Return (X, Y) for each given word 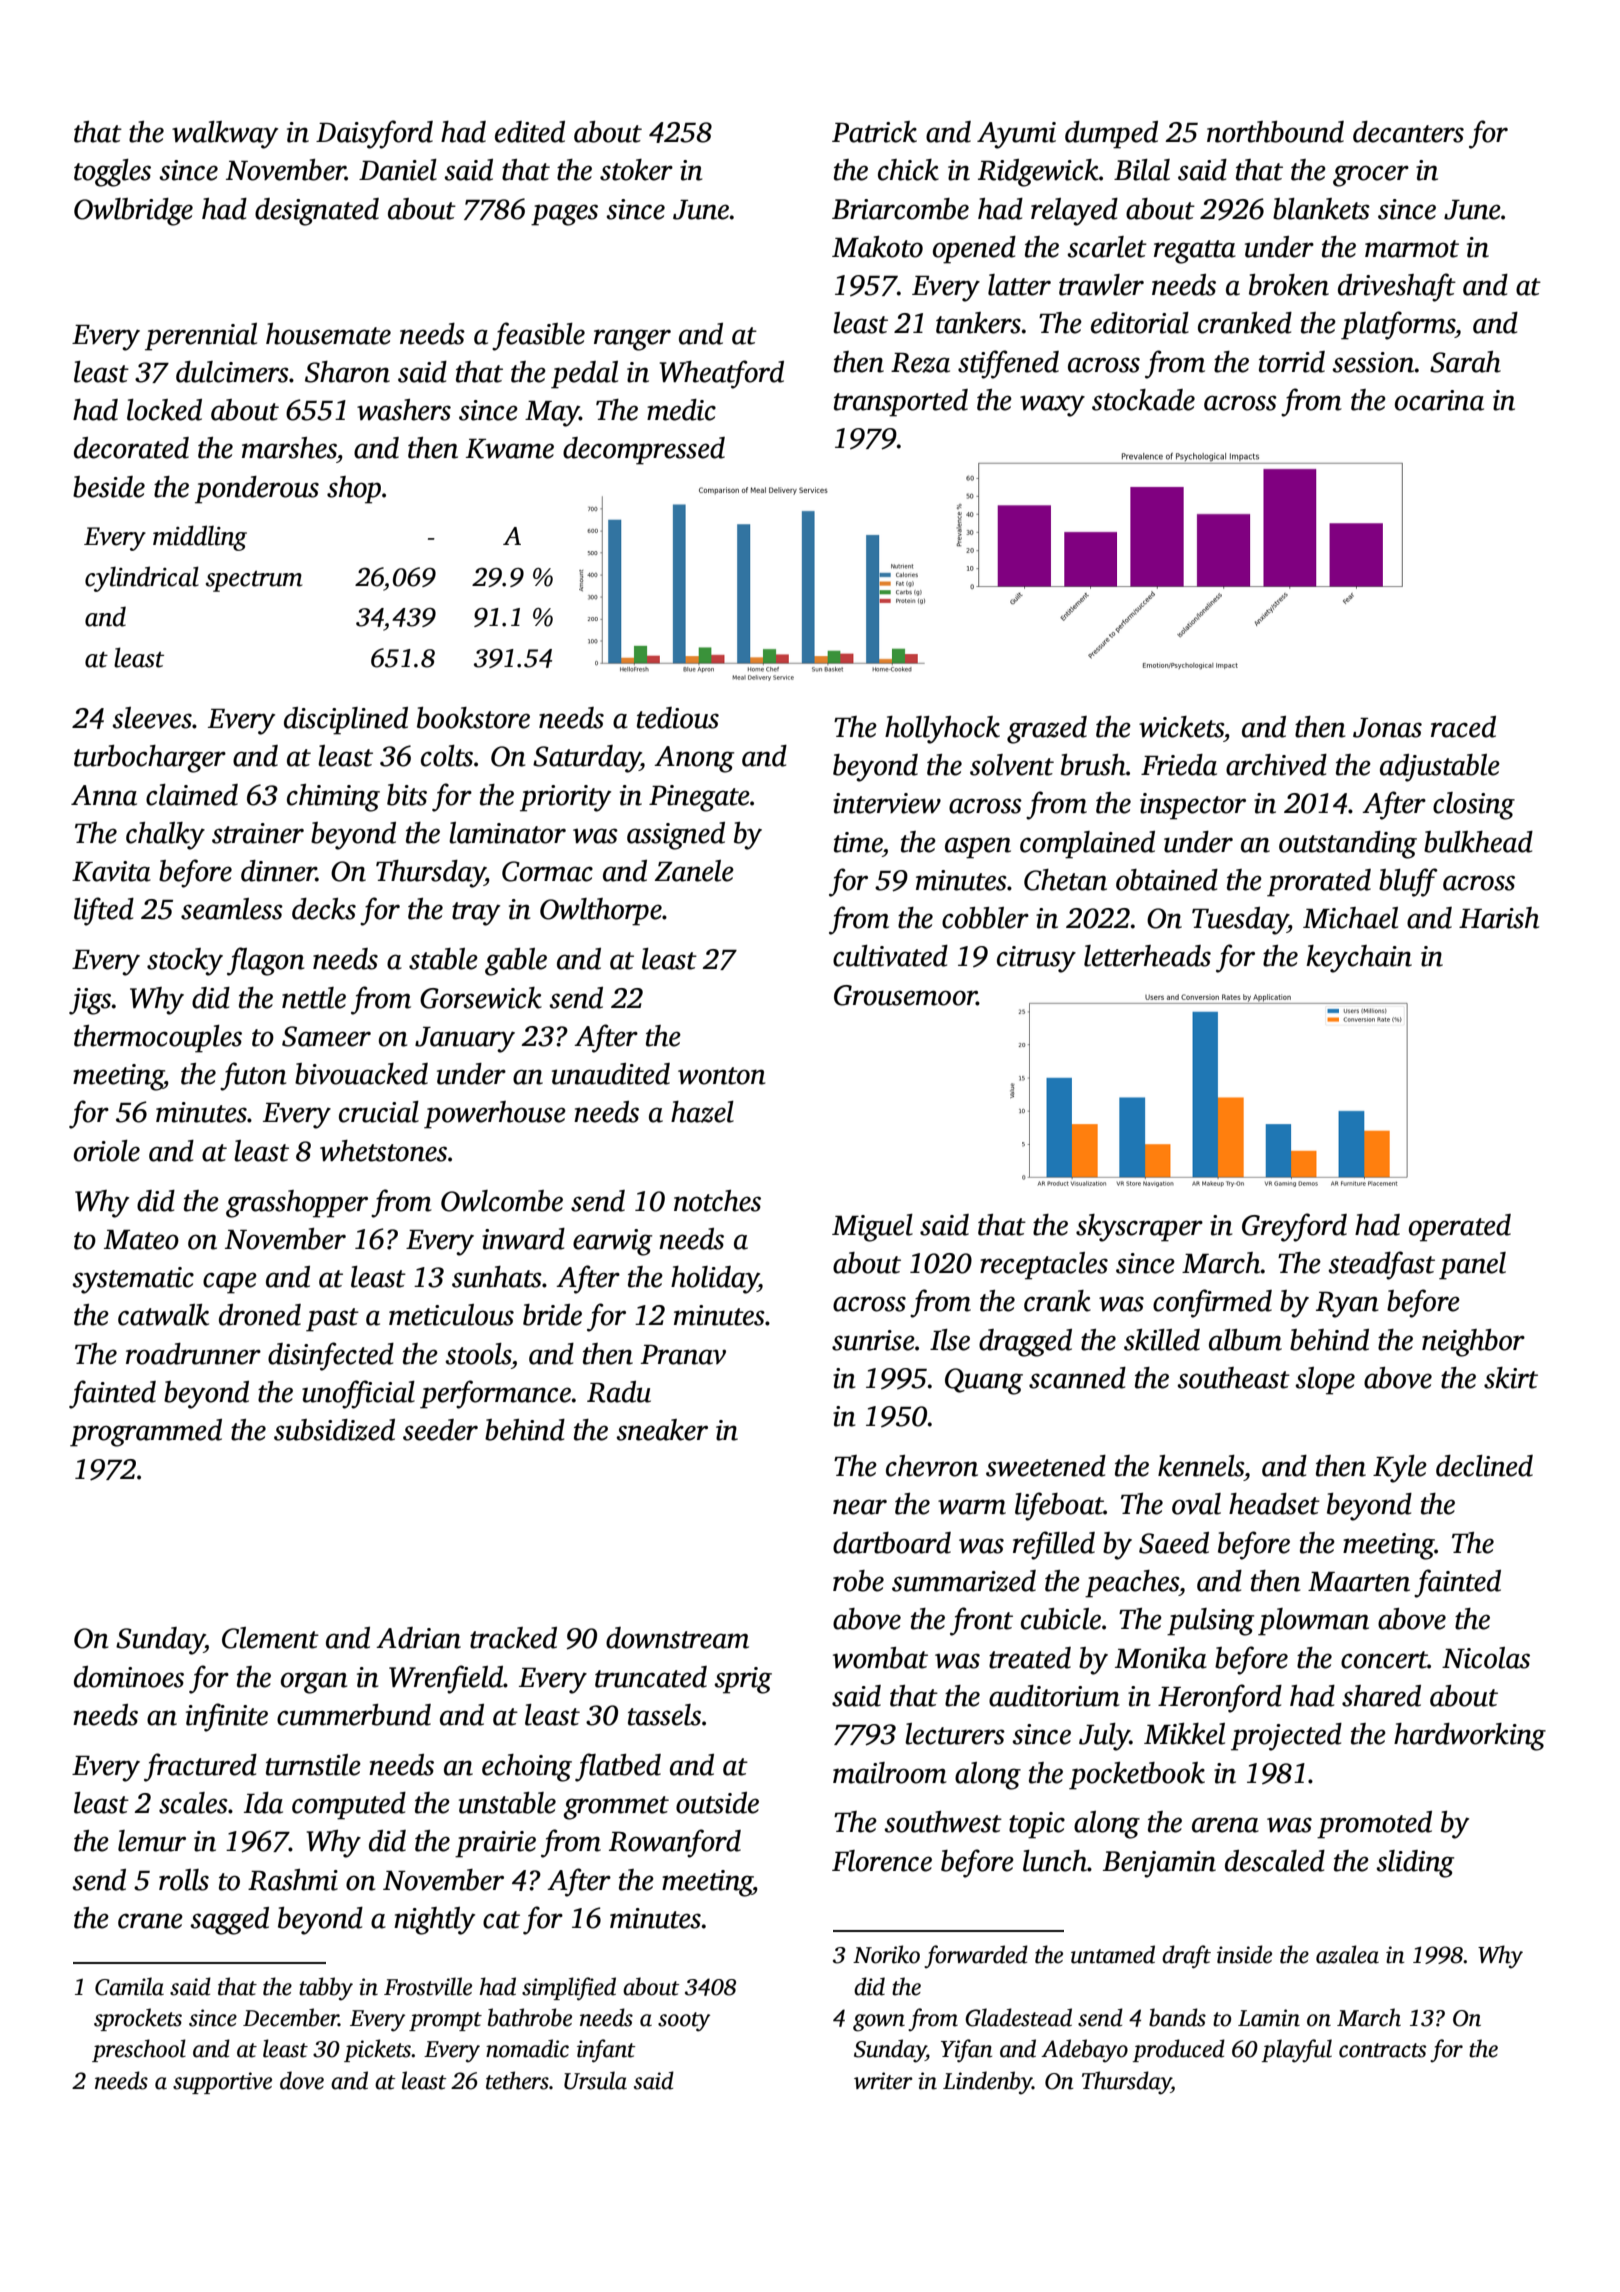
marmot (1412, 249)
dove (302, 2080)
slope (1325, 1381)
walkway (225, 135)
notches (717, 1201)
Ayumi (1016, 135)
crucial (379, 1112)
